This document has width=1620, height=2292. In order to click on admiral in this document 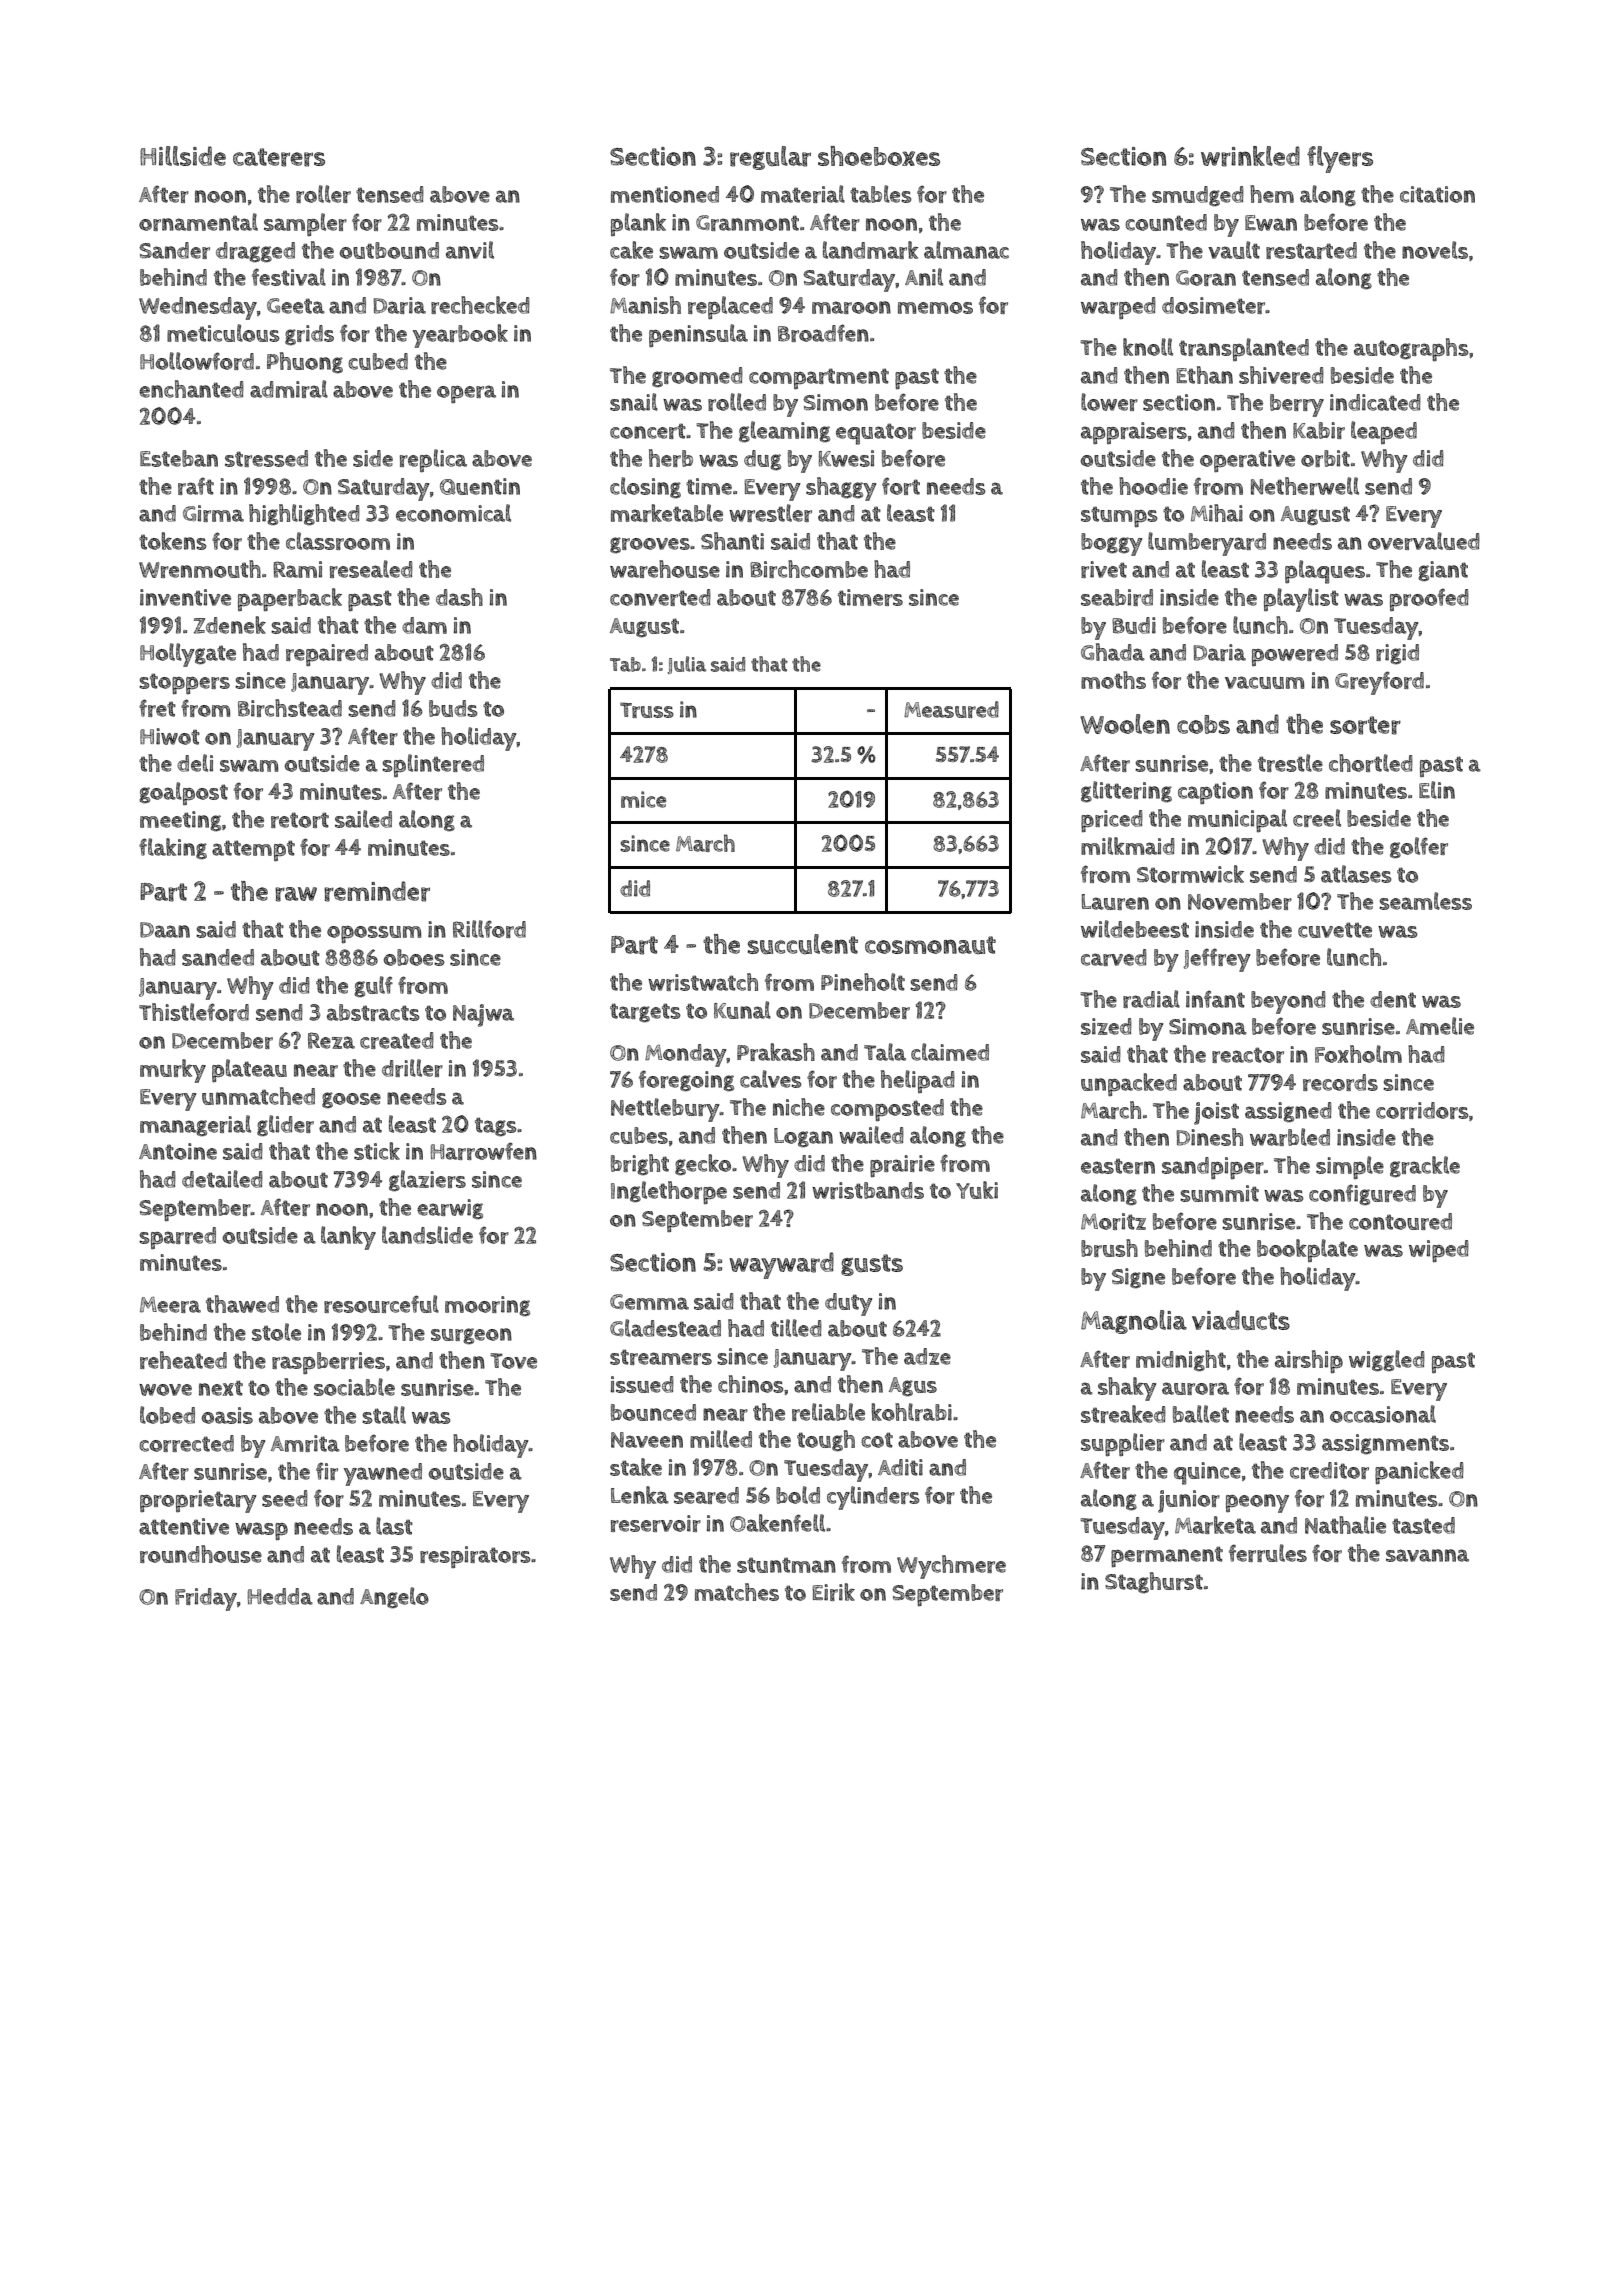, I will do `click(289, 389)`.
